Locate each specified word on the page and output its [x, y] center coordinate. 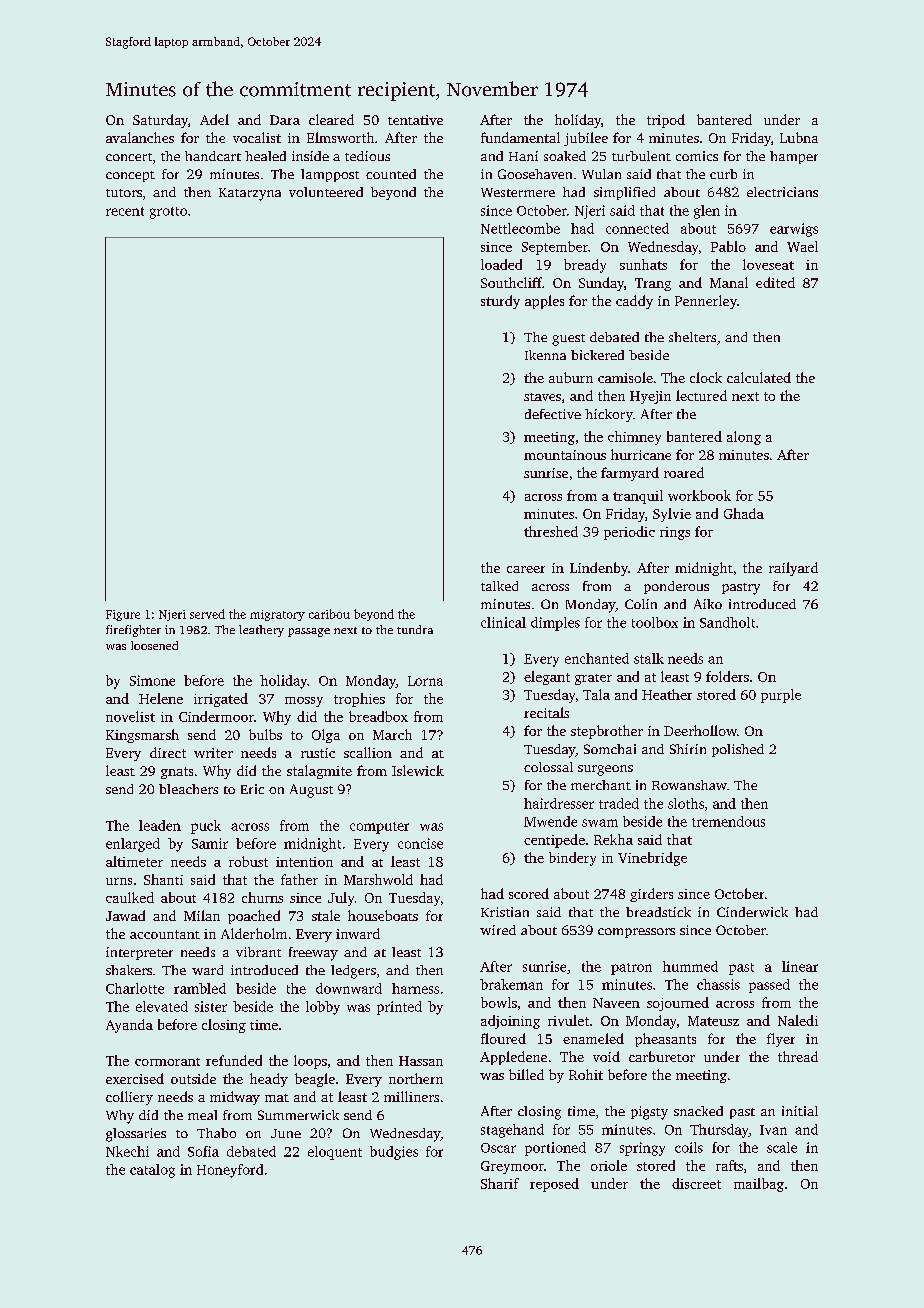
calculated [759, 377]
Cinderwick [752, 912]
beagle [315, 1080]
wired [498, 930]
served [207, 614]
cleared [331, 119]
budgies [394, 1153]
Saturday [160, 121]
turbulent [641, 156]
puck [206, 827]
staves [542, 397]
